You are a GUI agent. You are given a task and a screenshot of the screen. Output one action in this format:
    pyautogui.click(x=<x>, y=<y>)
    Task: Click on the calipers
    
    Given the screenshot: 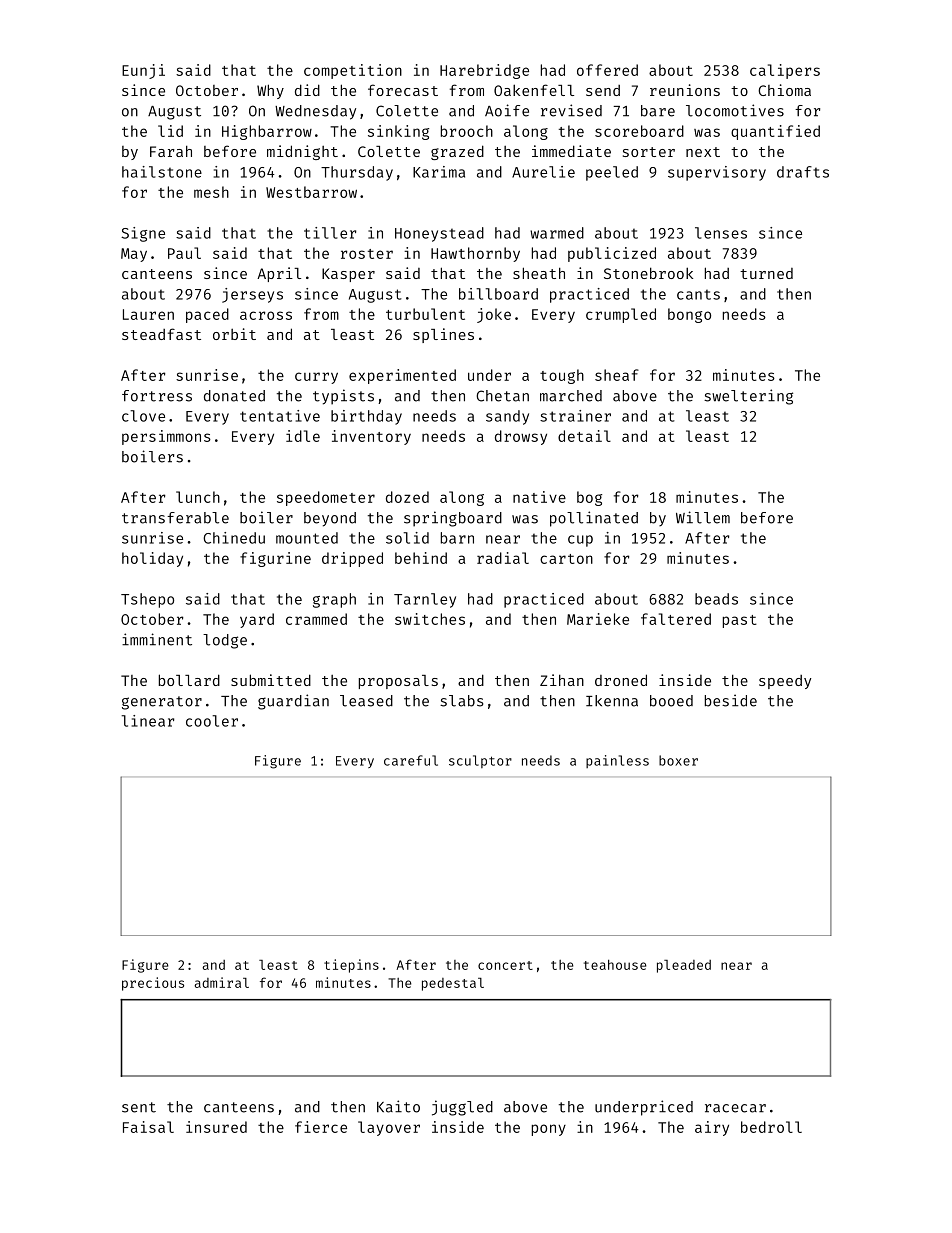 What is the action you would take?
    pyautogui.click(x=785, y=71)
